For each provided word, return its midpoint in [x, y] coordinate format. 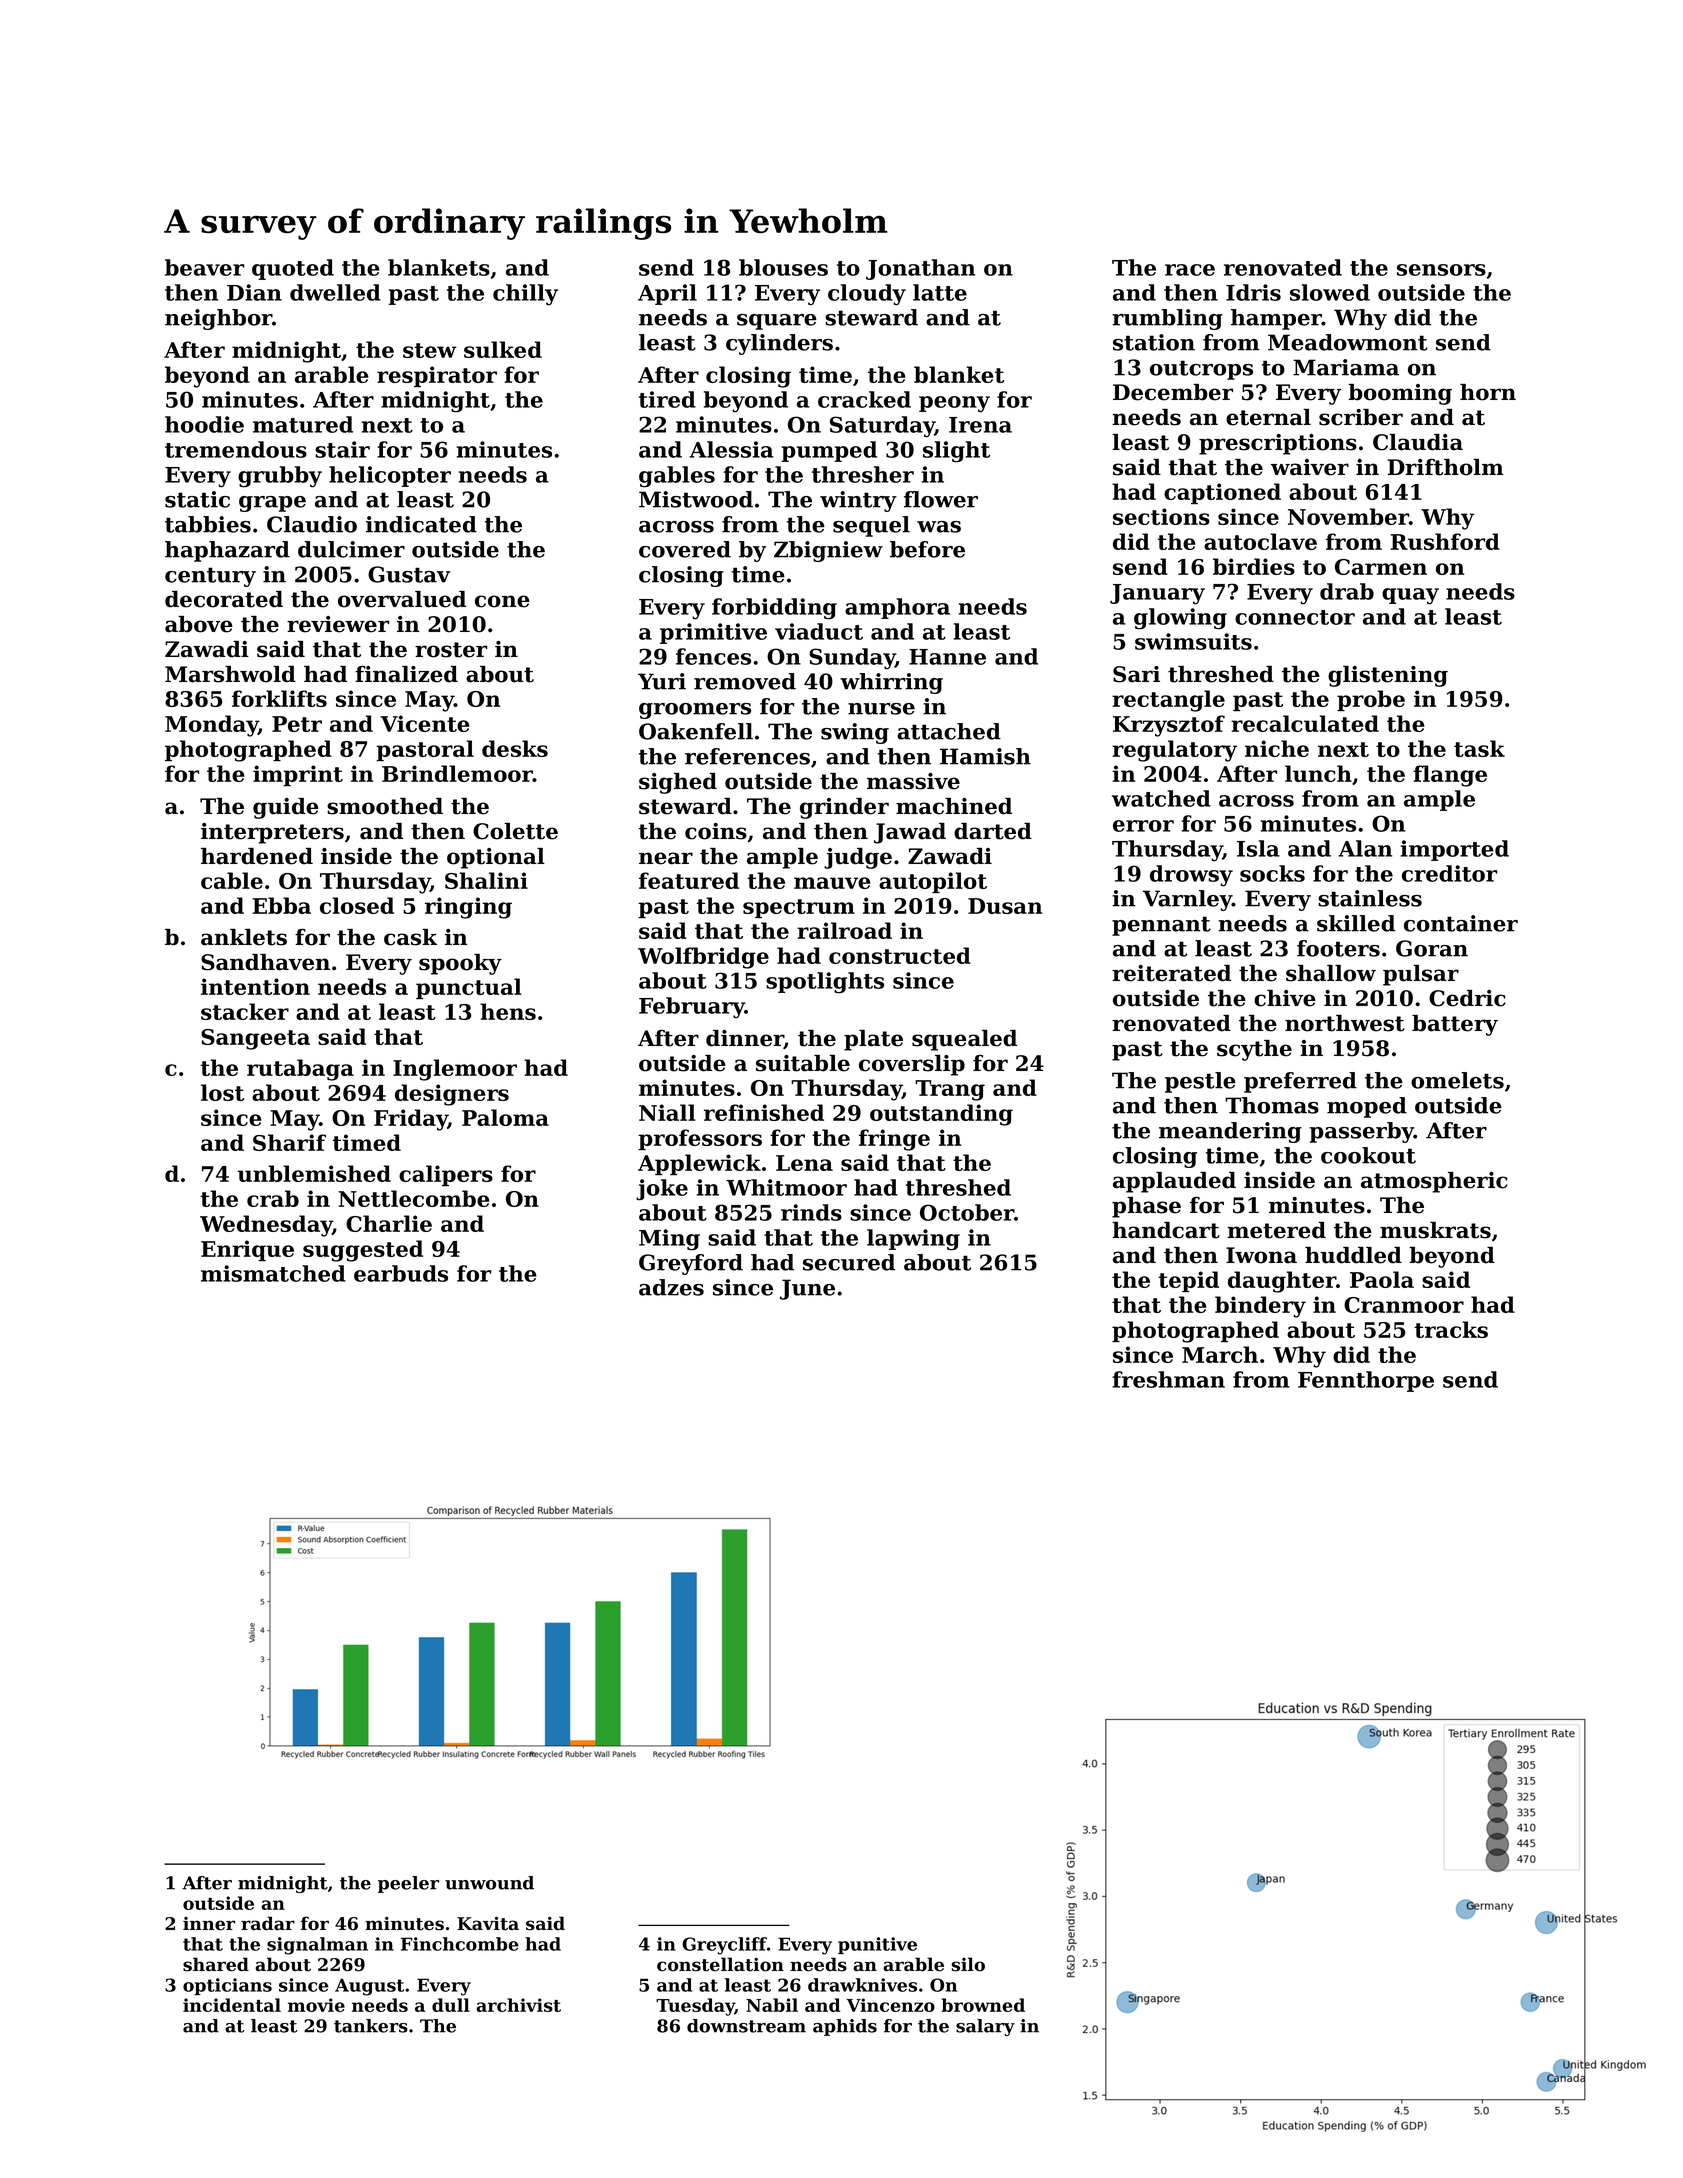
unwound [489, 1883]
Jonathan [920, 269]
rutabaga [300, 1070]
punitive [877, 1945]
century [210, 577]
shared [216, 1964]
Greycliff [724, 1946]
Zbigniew [828, 551]
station [1154, 342]
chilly [525, 295]
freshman [1168, 1379]
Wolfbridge [703, 958]
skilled [1356, 923]
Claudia [1418, 442]
